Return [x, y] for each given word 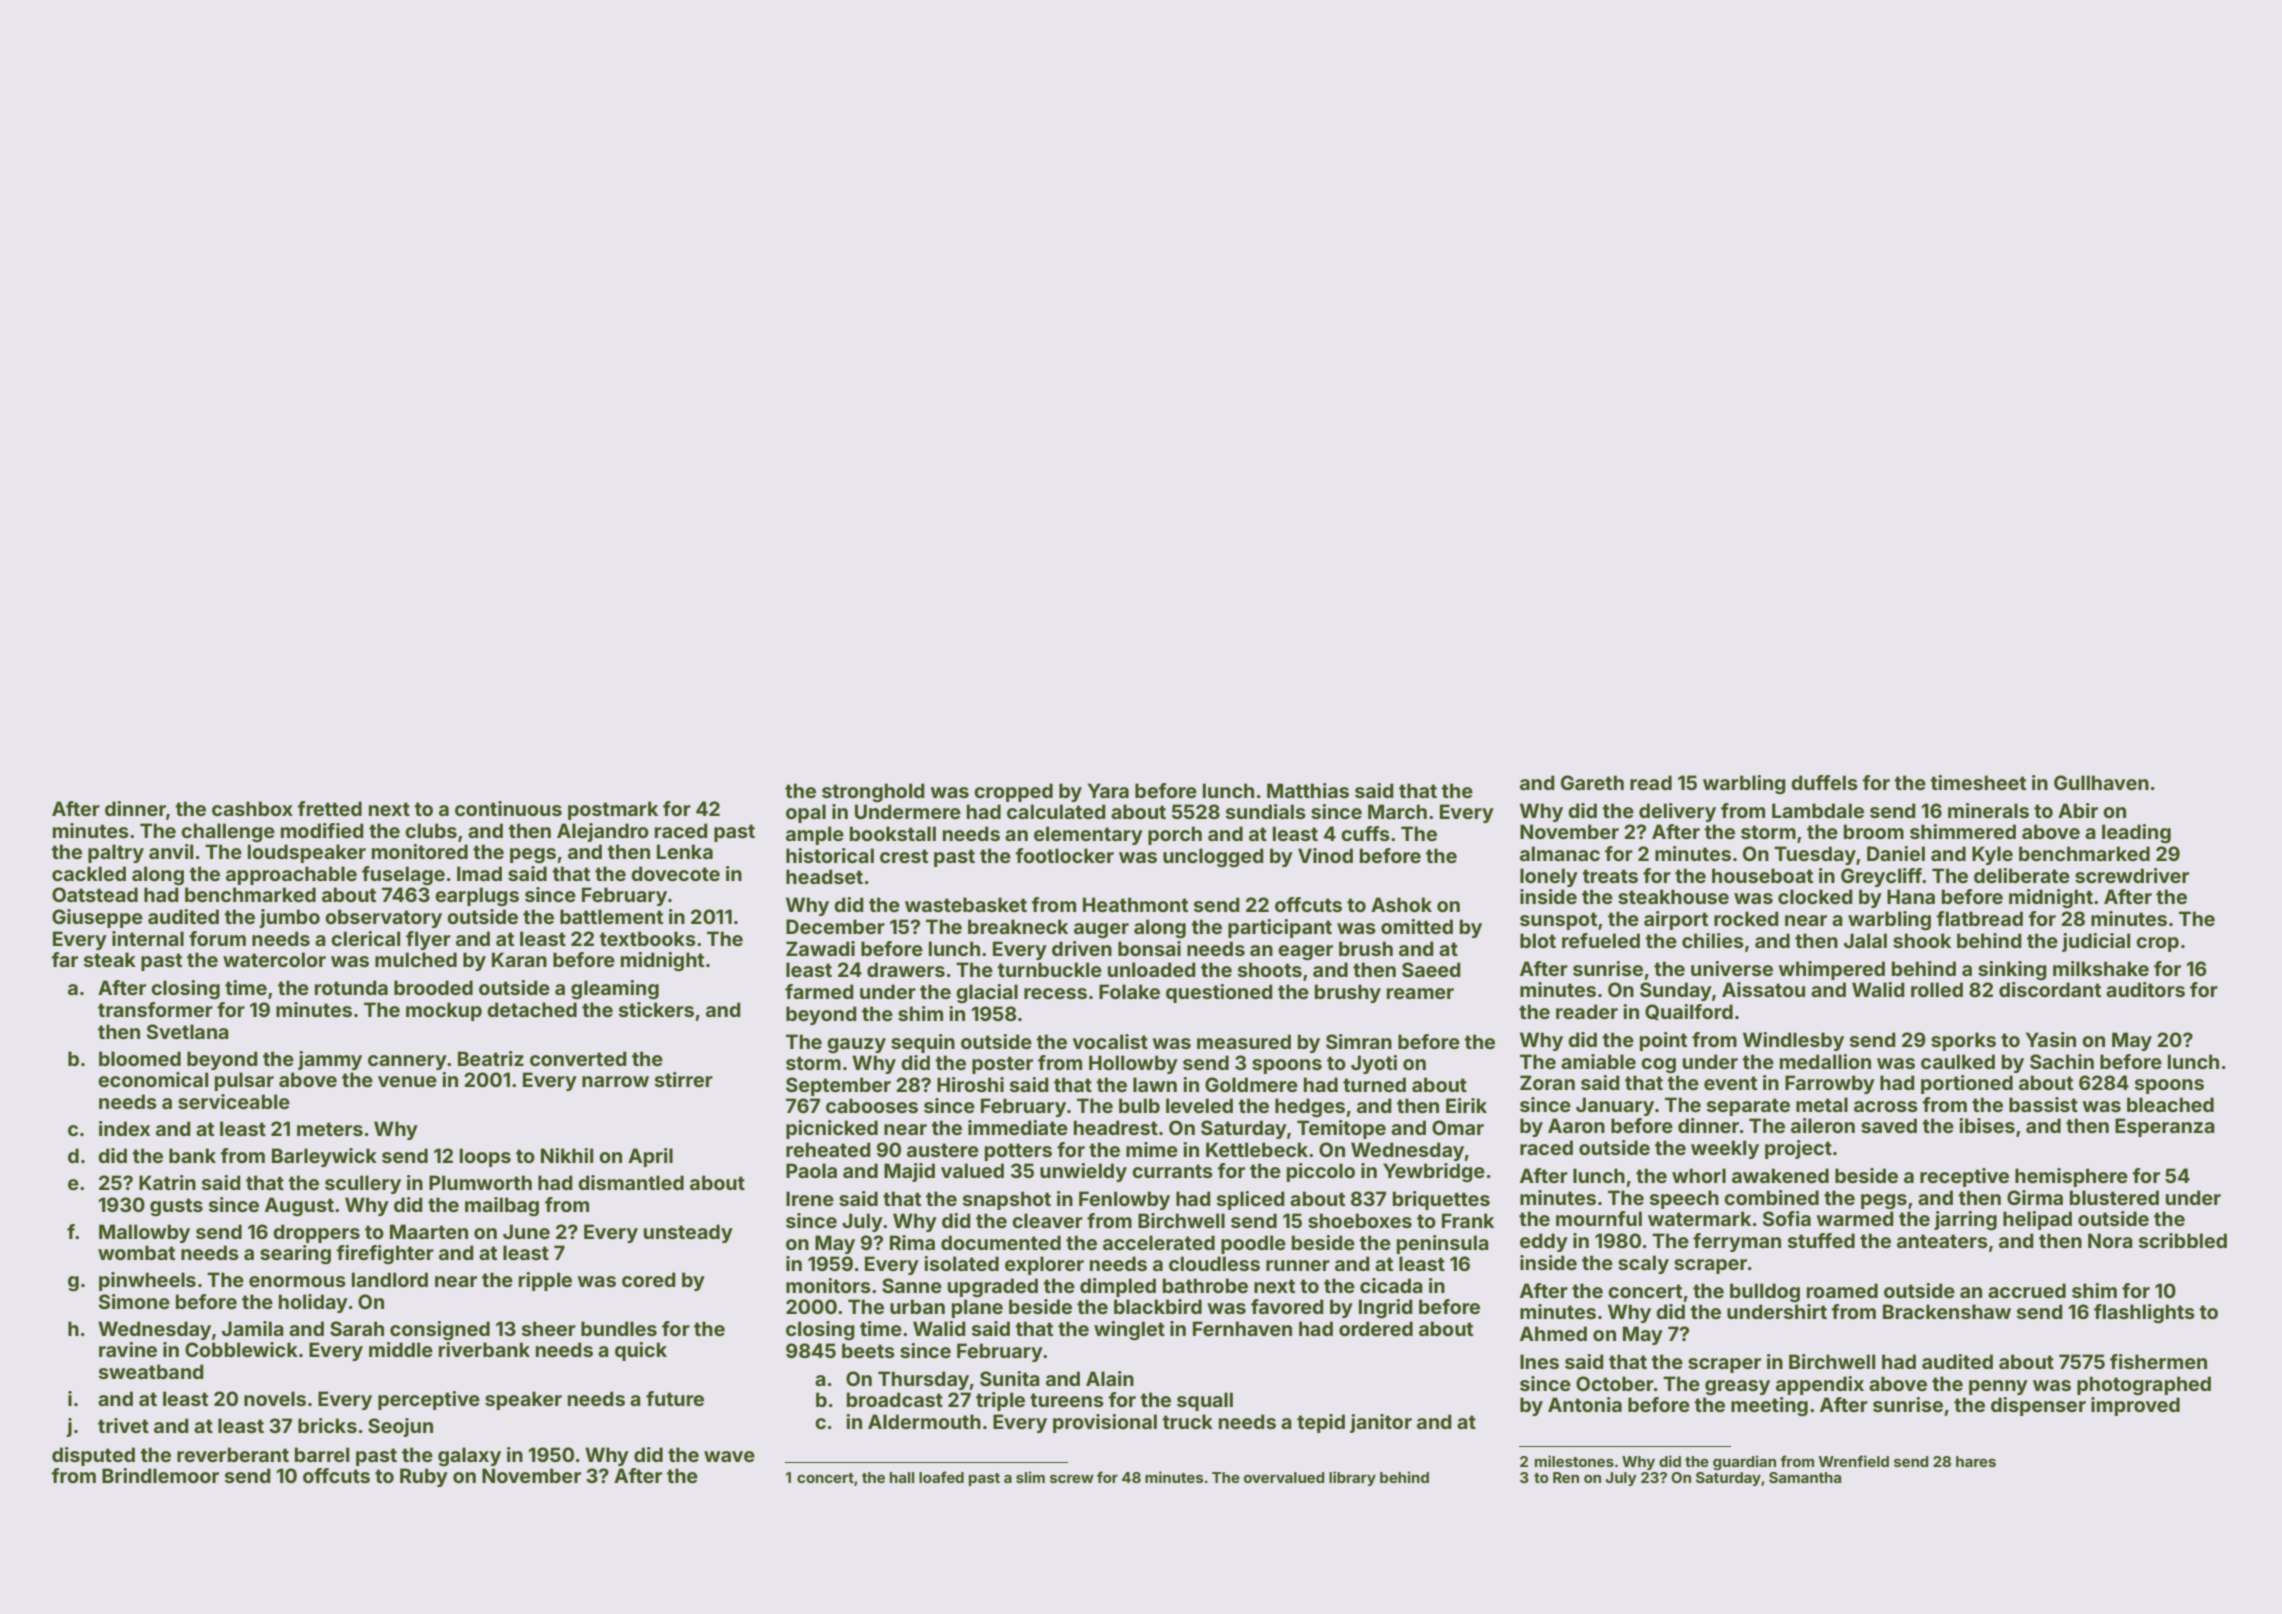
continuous [508, 808]
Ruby [424, 1477]
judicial [2096, 942]
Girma [2035, 1197]
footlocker [1065, 855]
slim [1030, 1477]
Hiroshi [970, 1084]
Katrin [167, 1182]
